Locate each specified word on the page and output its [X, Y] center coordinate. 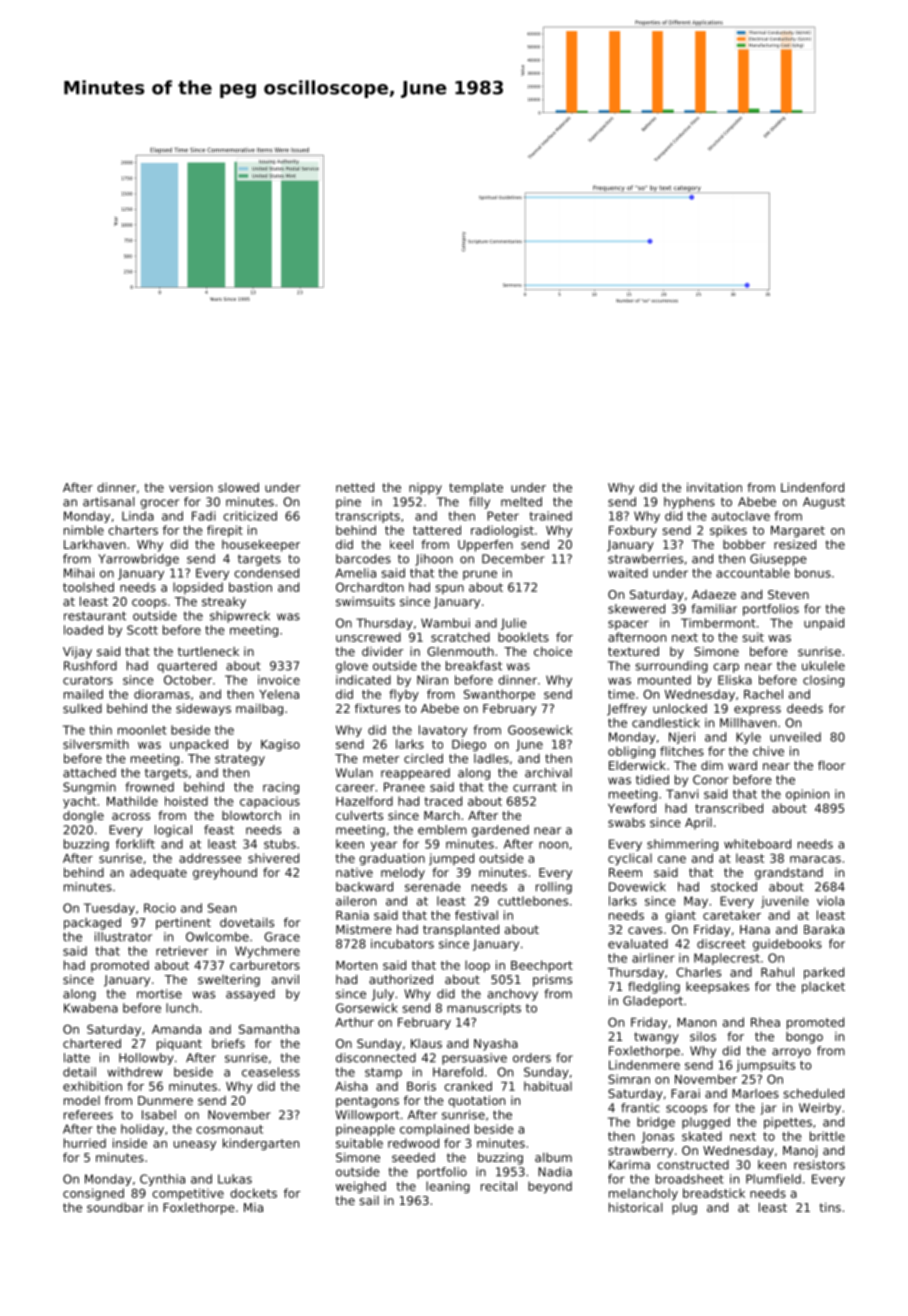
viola [830, 901]
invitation [714, 487]
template [476, 488]
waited [628, 573]
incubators [402, 944]
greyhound [225, 873]
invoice [279, 680]
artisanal [108, 502]
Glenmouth [460, 651]
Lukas [235, 1179]
